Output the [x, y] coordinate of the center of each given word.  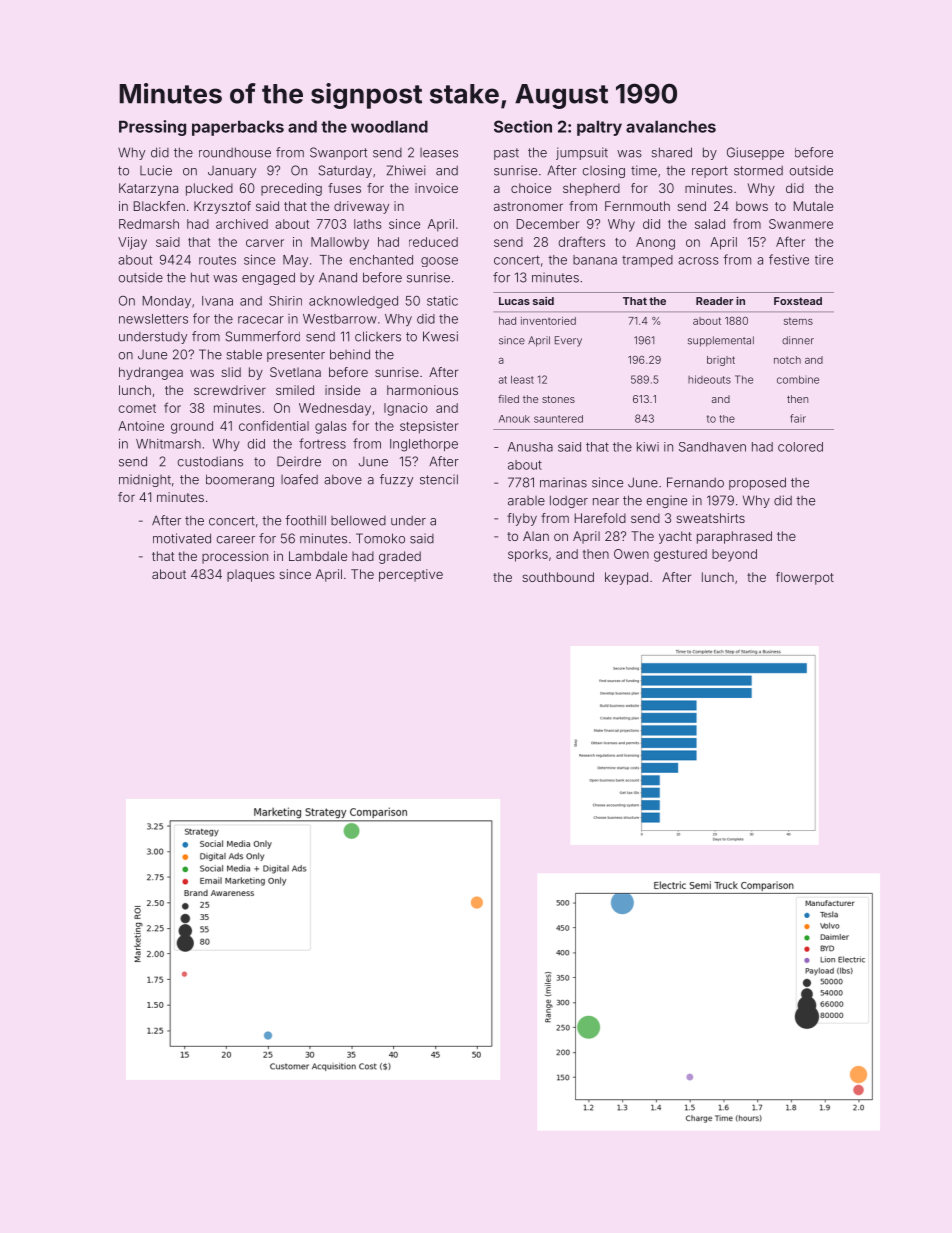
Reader [714, 301]
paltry [599, 128]
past [506, 154]
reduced [433, 242]
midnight [145, 480]
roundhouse [235, 152]
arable [526, 501]
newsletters [153, 319]
